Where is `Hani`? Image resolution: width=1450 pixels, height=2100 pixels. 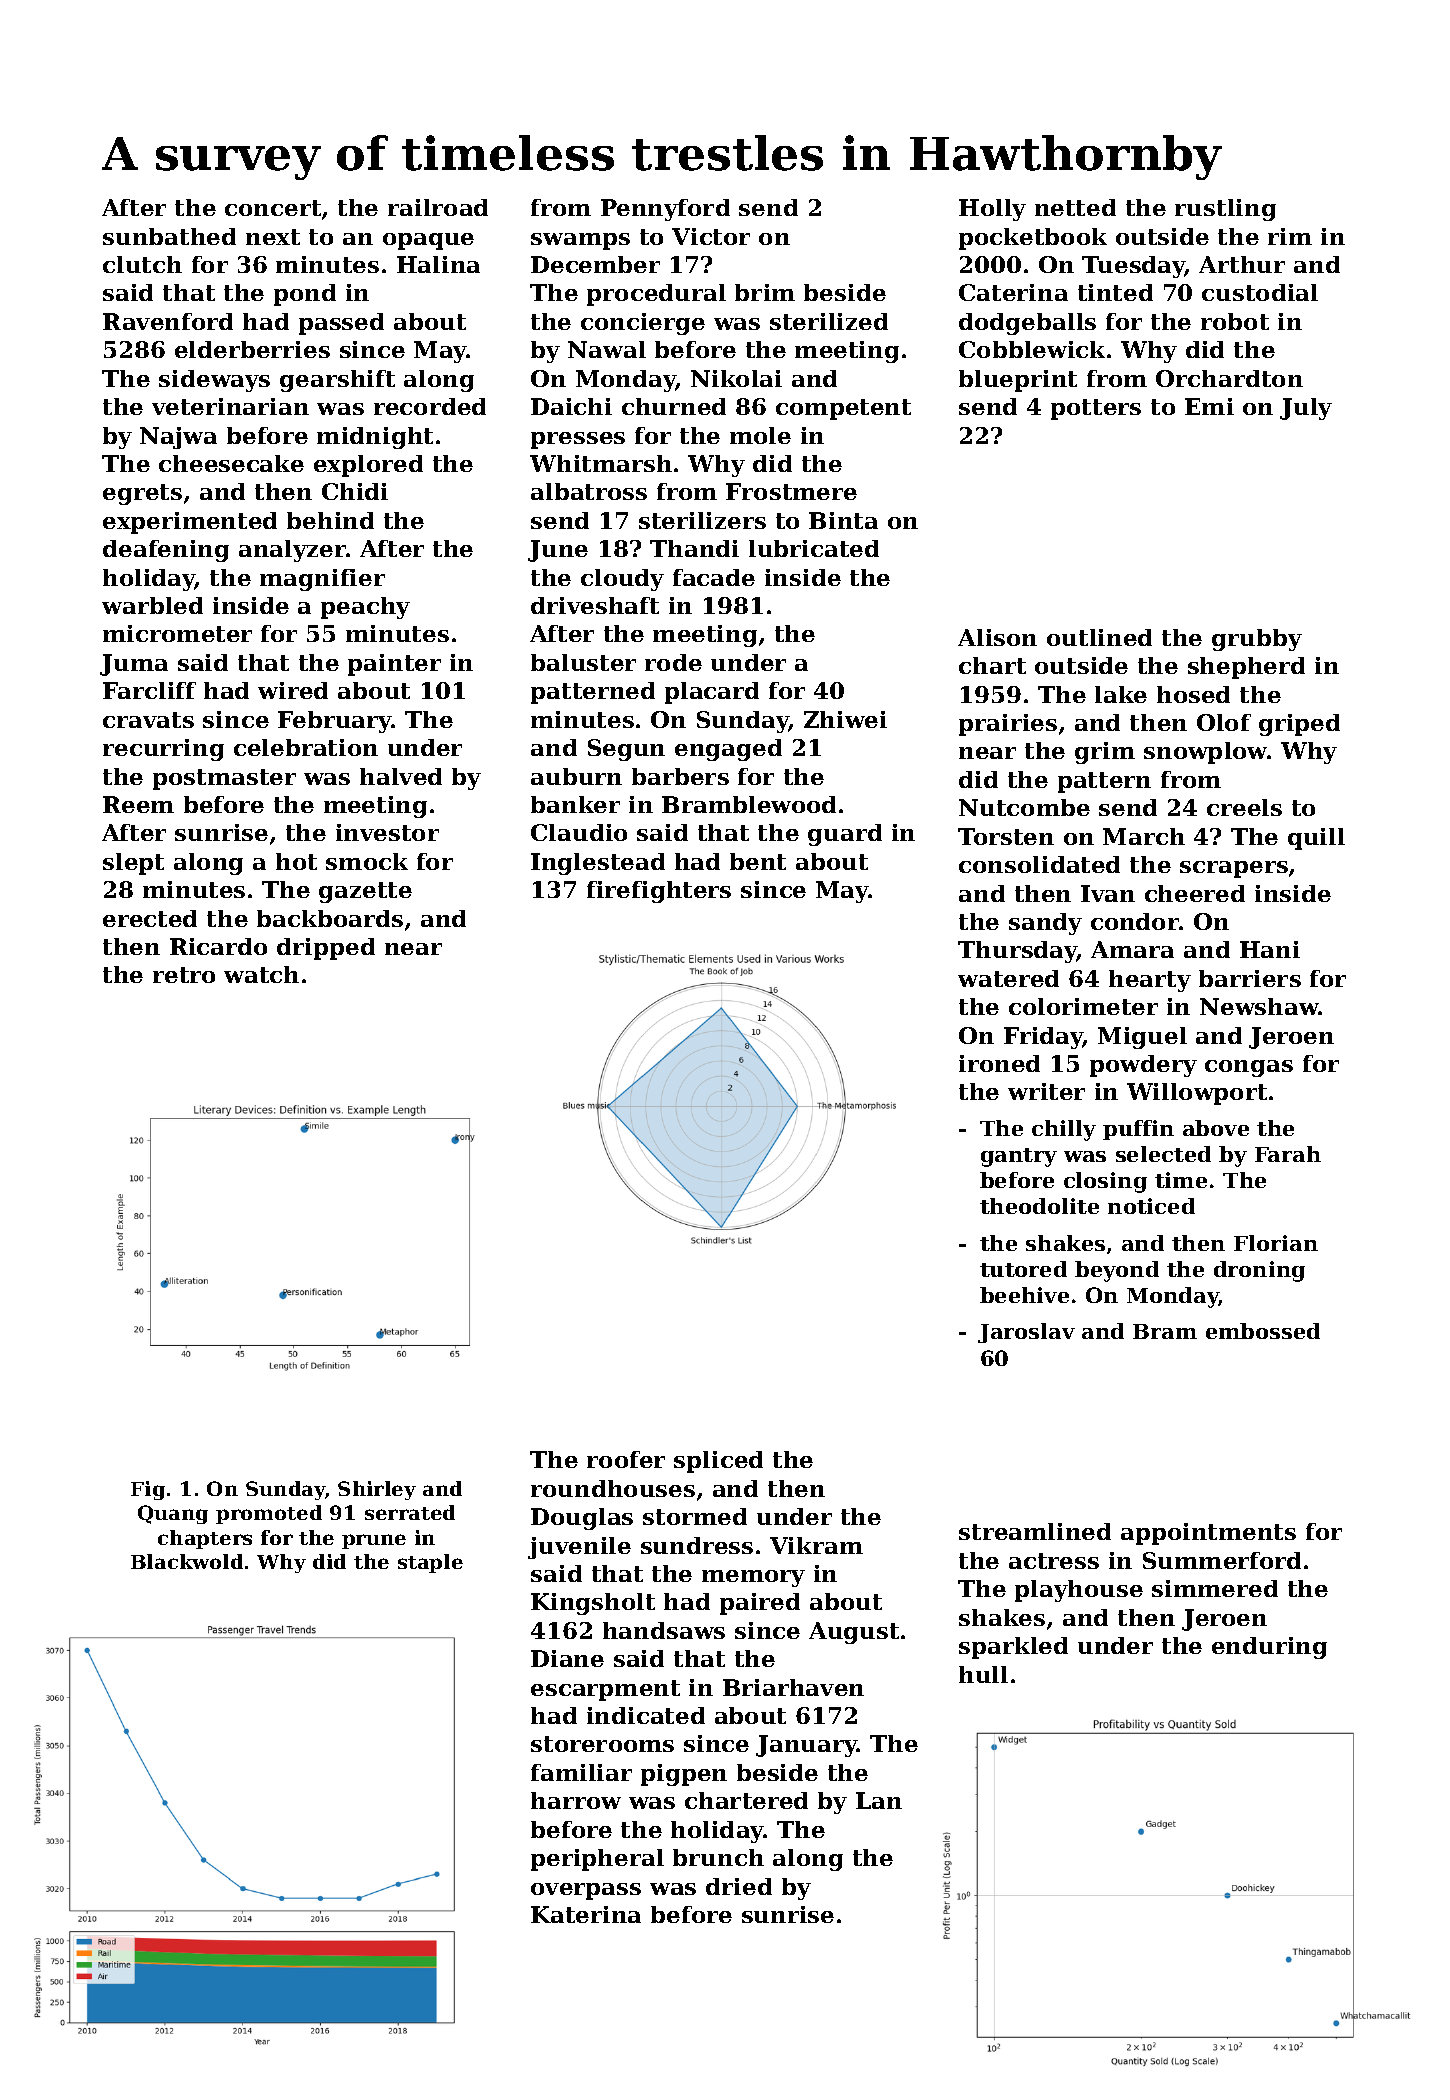
Hani is located at coordinates (1270, 949).
